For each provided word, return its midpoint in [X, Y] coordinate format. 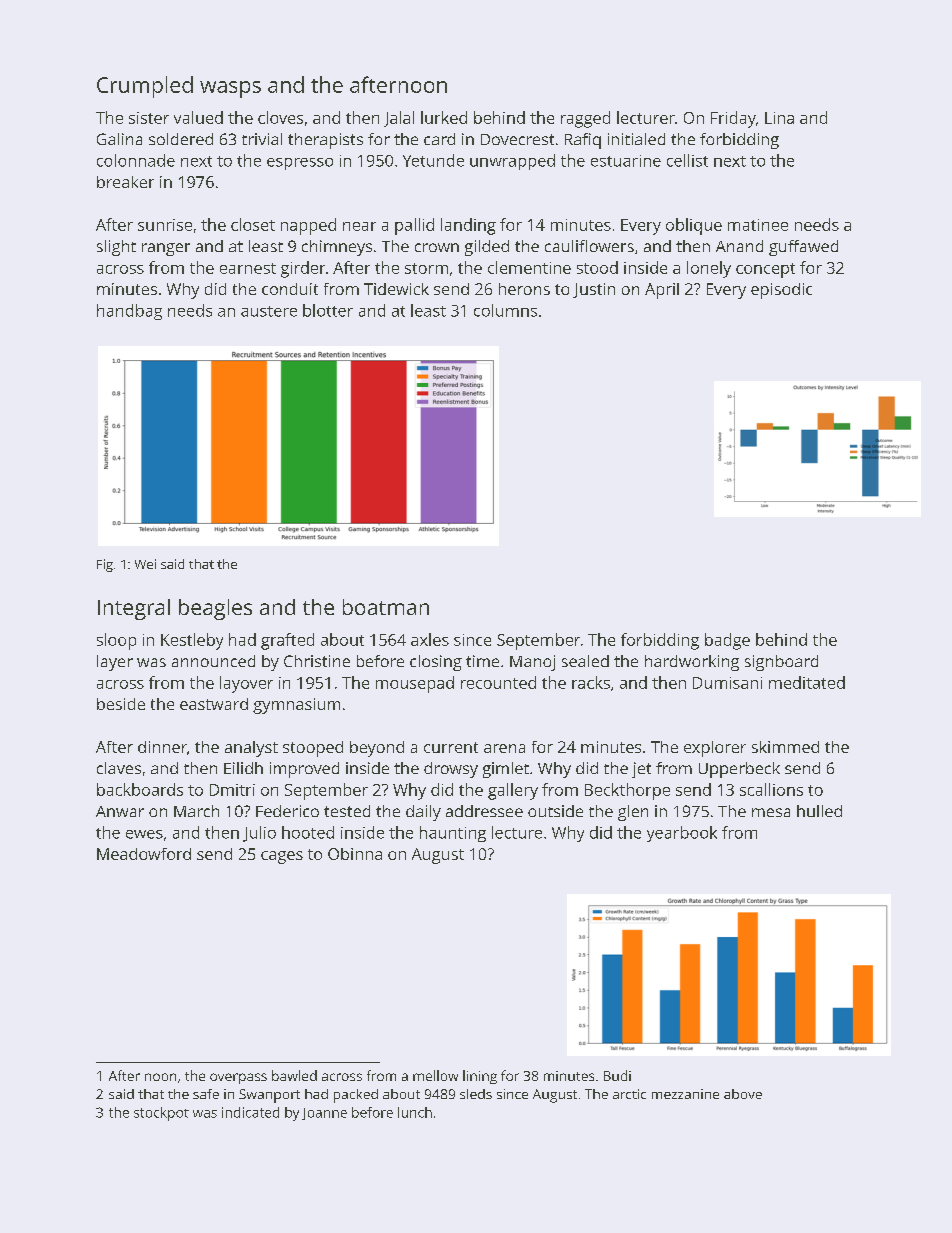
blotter [328, 310]
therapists [325, 141]
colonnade [136, 160]
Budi [617, 1075]
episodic [781, 291]
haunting [453, 834]
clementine [529, 267]
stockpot [161, 1114]
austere [269, 311]
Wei [145, 564]
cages [282, 857]
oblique [694, 226]
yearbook [682, 834]
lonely [709, 269]
